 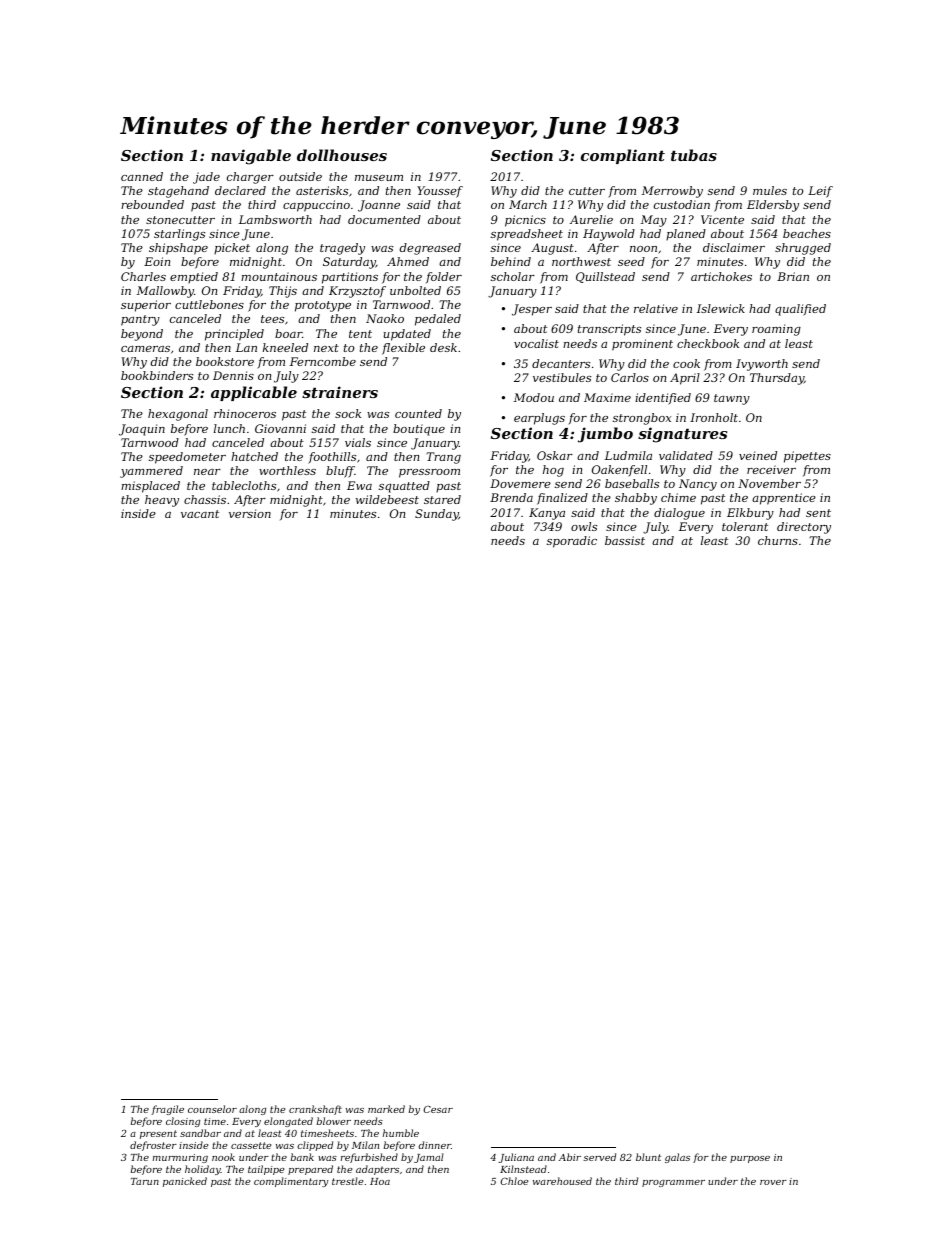 I want to click on crankshaft, so click(x=315, y=1110).
